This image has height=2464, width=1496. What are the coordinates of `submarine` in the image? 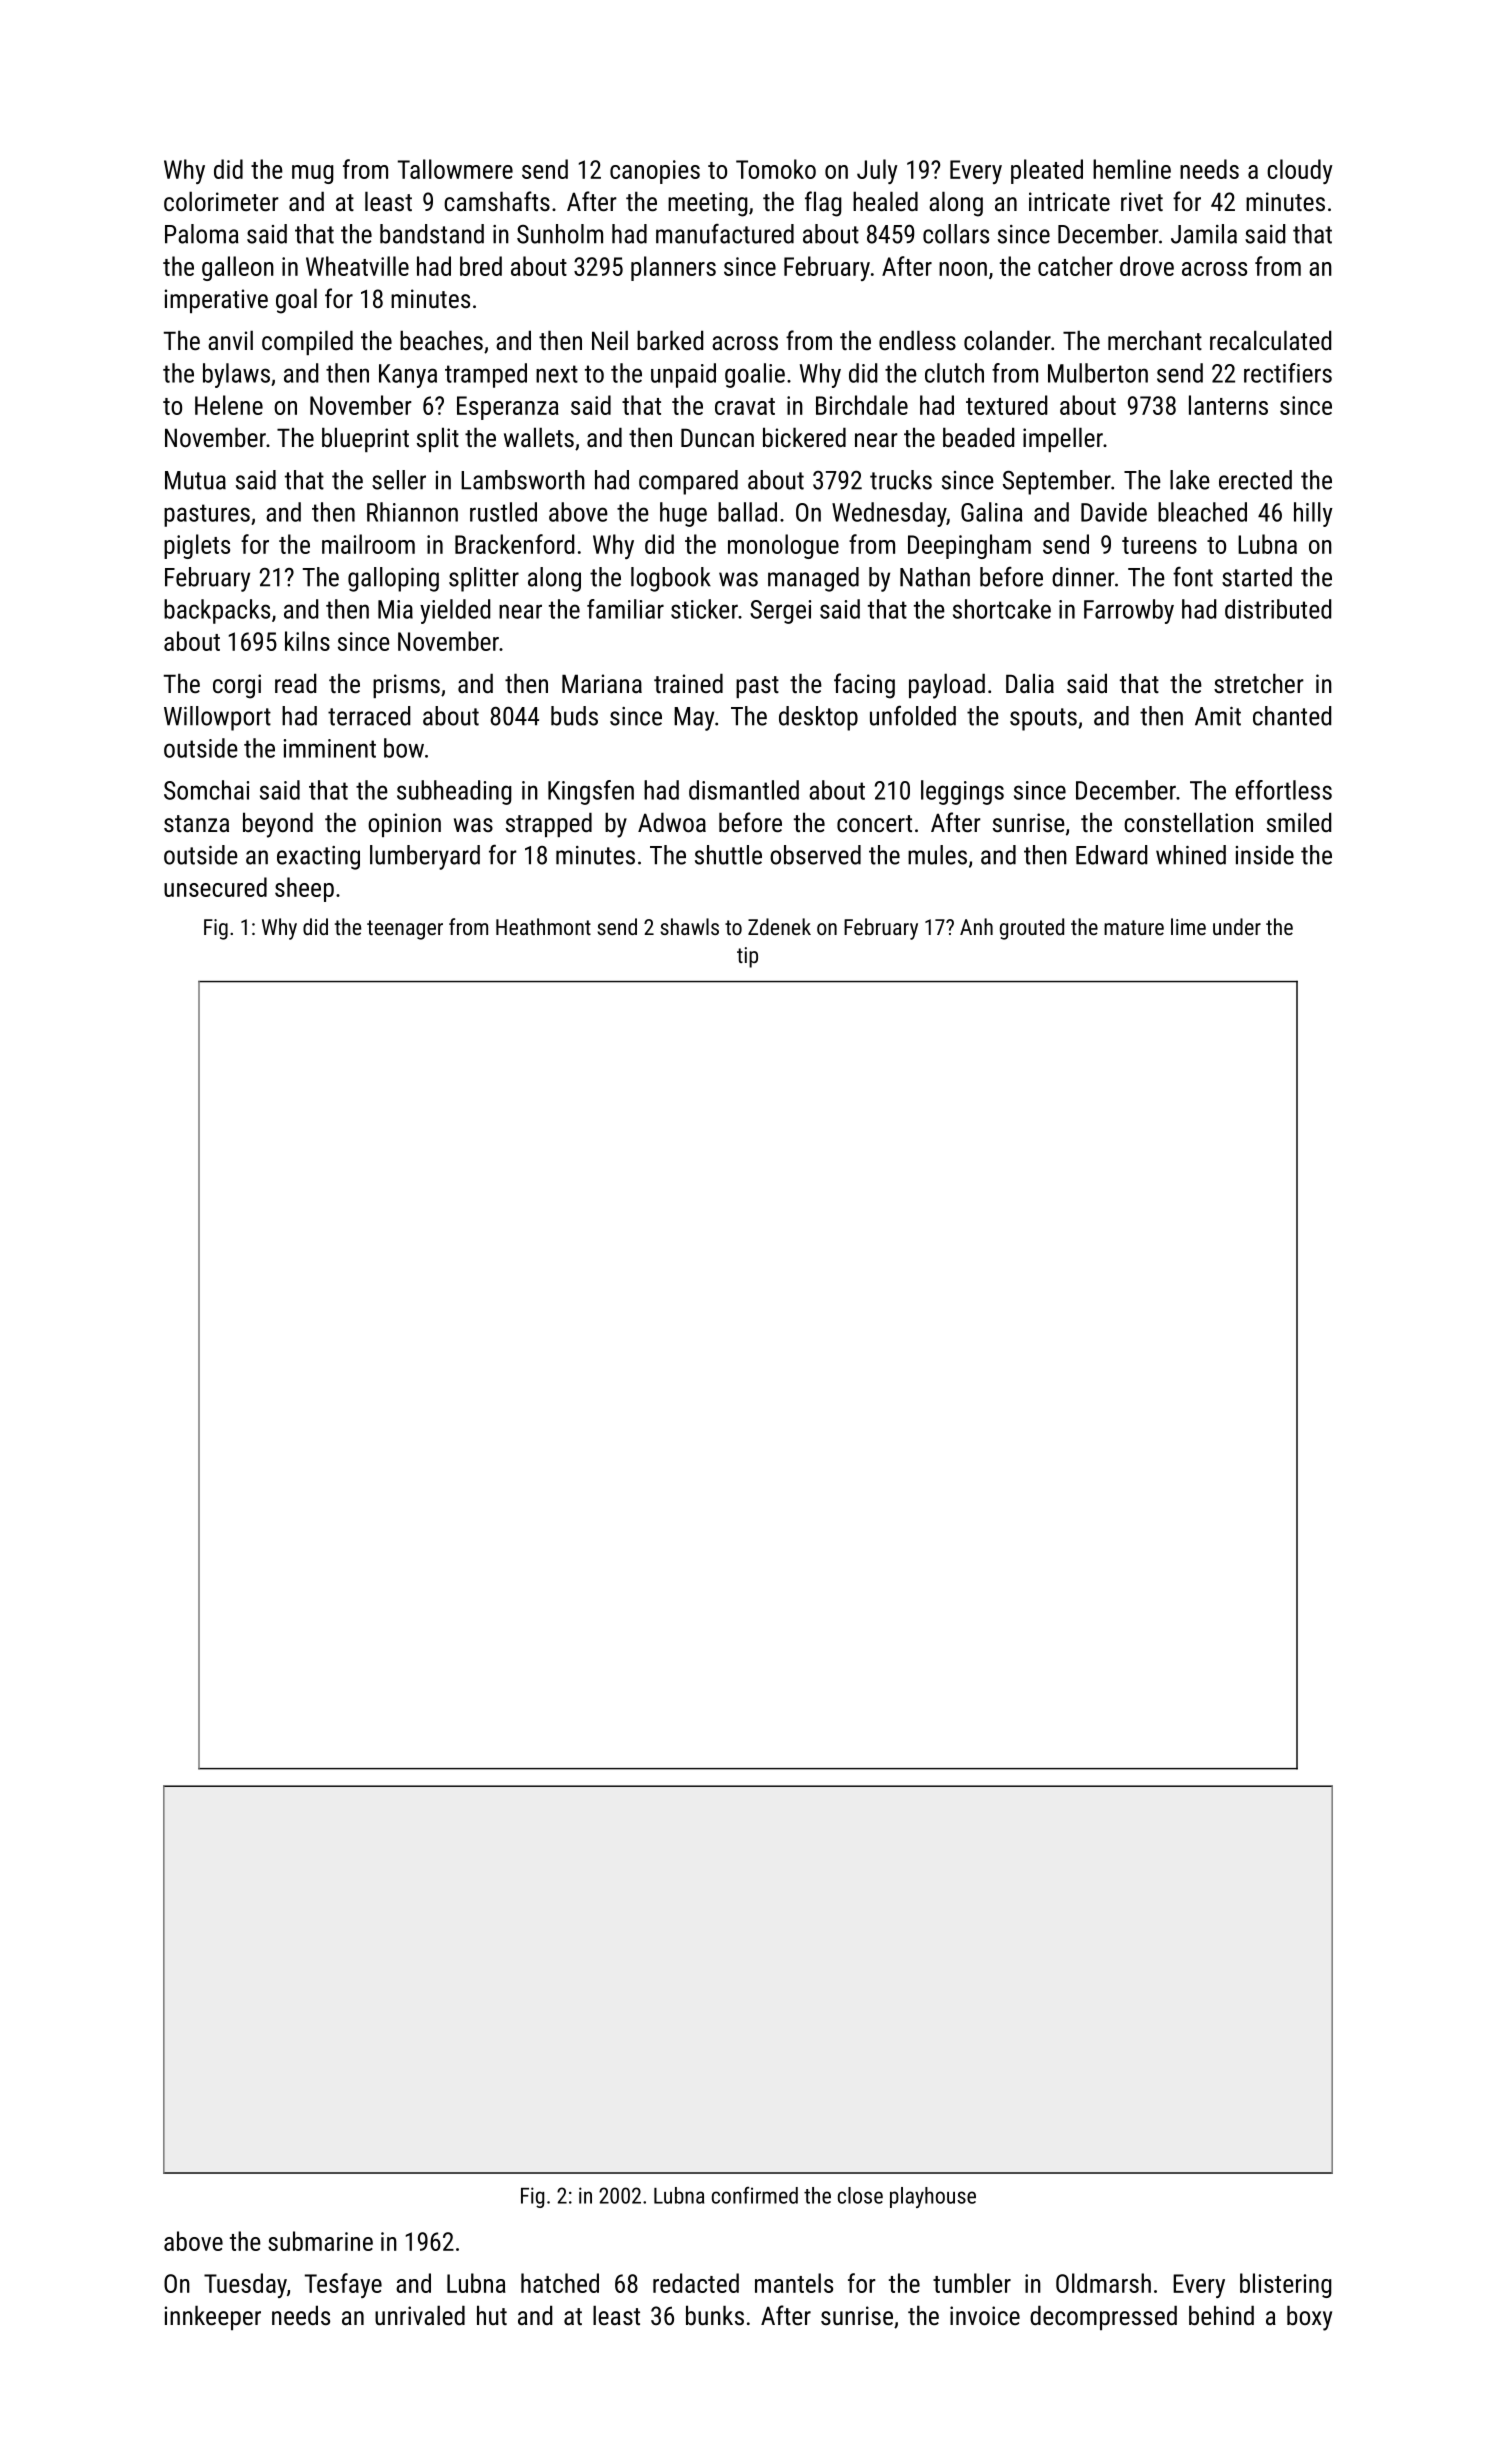 It's located at (320, 2241).
